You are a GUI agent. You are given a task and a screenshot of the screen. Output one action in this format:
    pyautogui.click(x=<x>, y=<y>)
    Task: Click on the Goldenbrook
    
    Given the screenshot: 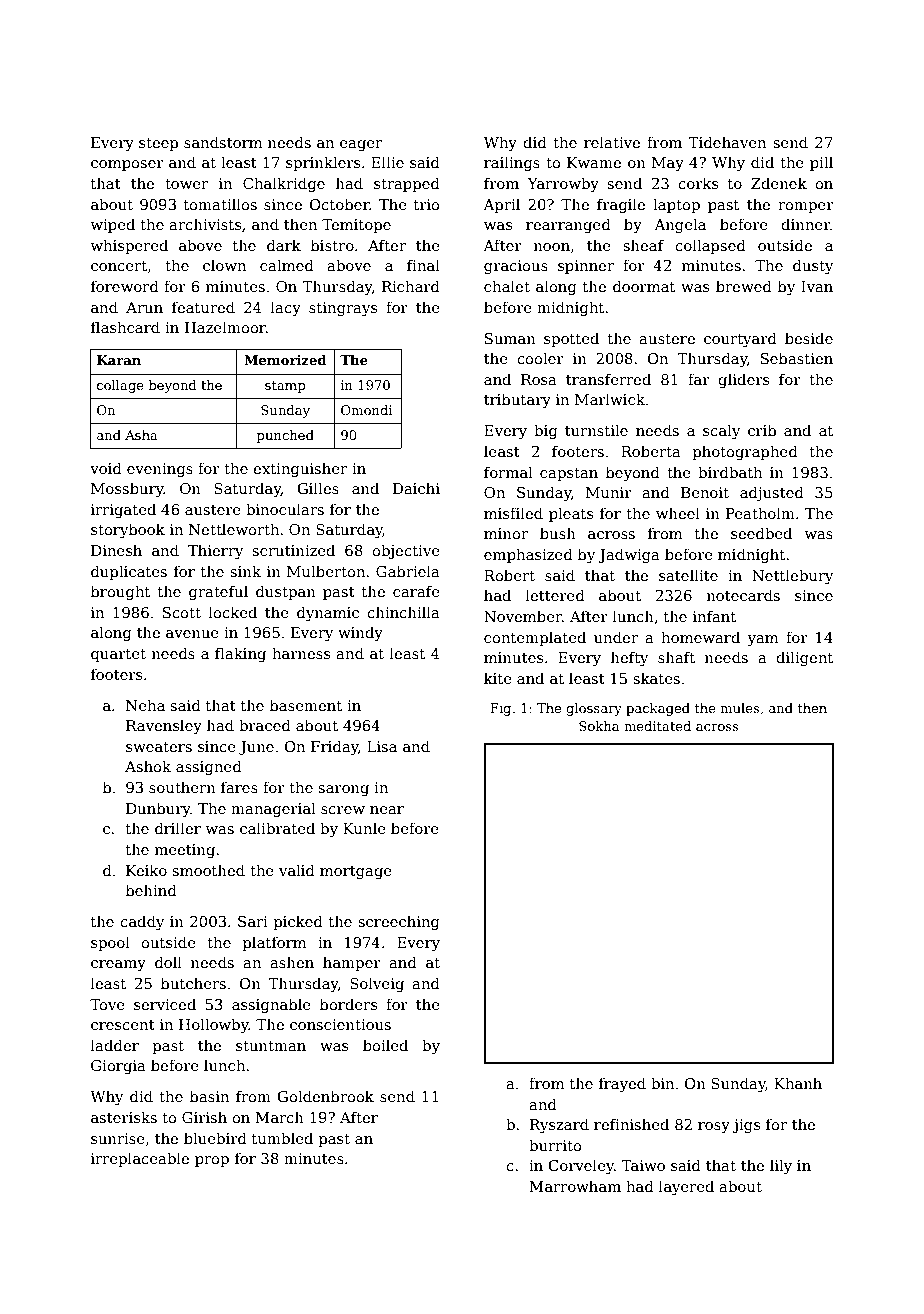 What is the action you would take?
    pyautogui.click(x=325, y=1096)
